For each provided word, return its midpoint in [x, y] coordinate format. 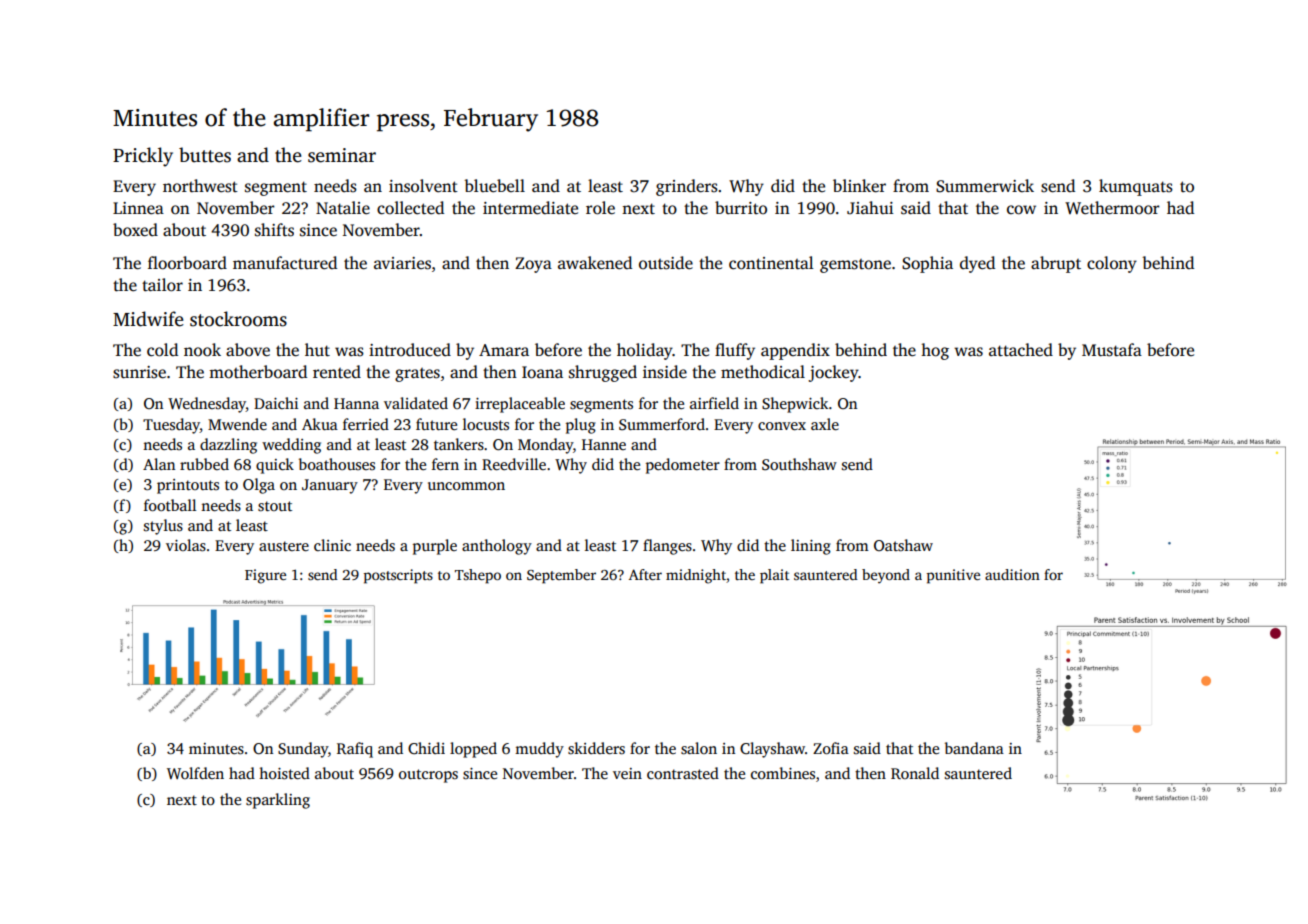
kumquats [1136, 187]
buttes [205, 155]
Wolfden [195, 773]
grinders [687, 187]
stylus [163, 527]
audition [1012, 574]
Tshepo [478, 576]
